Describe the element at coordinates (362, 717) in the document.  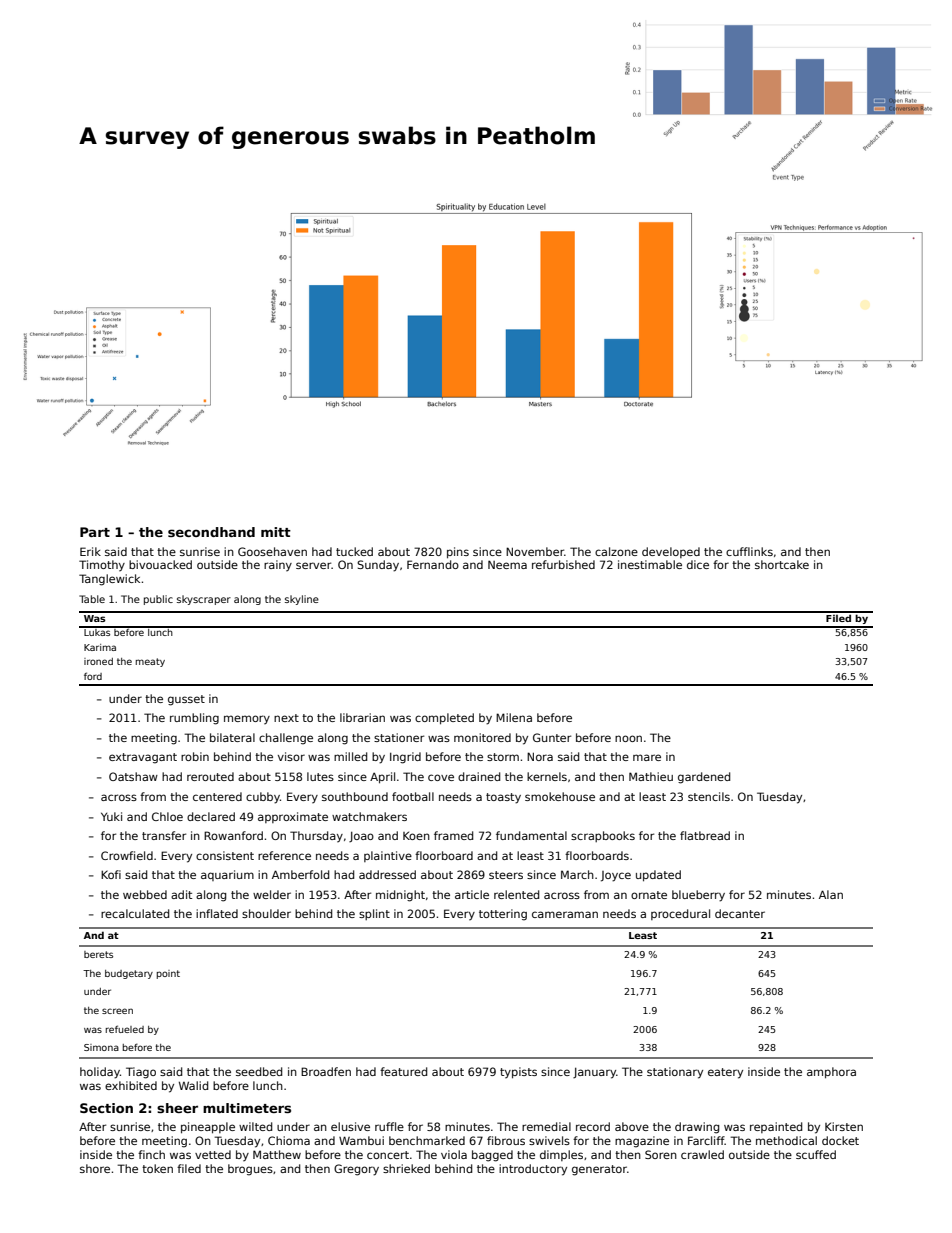
I see `librarian` at that location.
